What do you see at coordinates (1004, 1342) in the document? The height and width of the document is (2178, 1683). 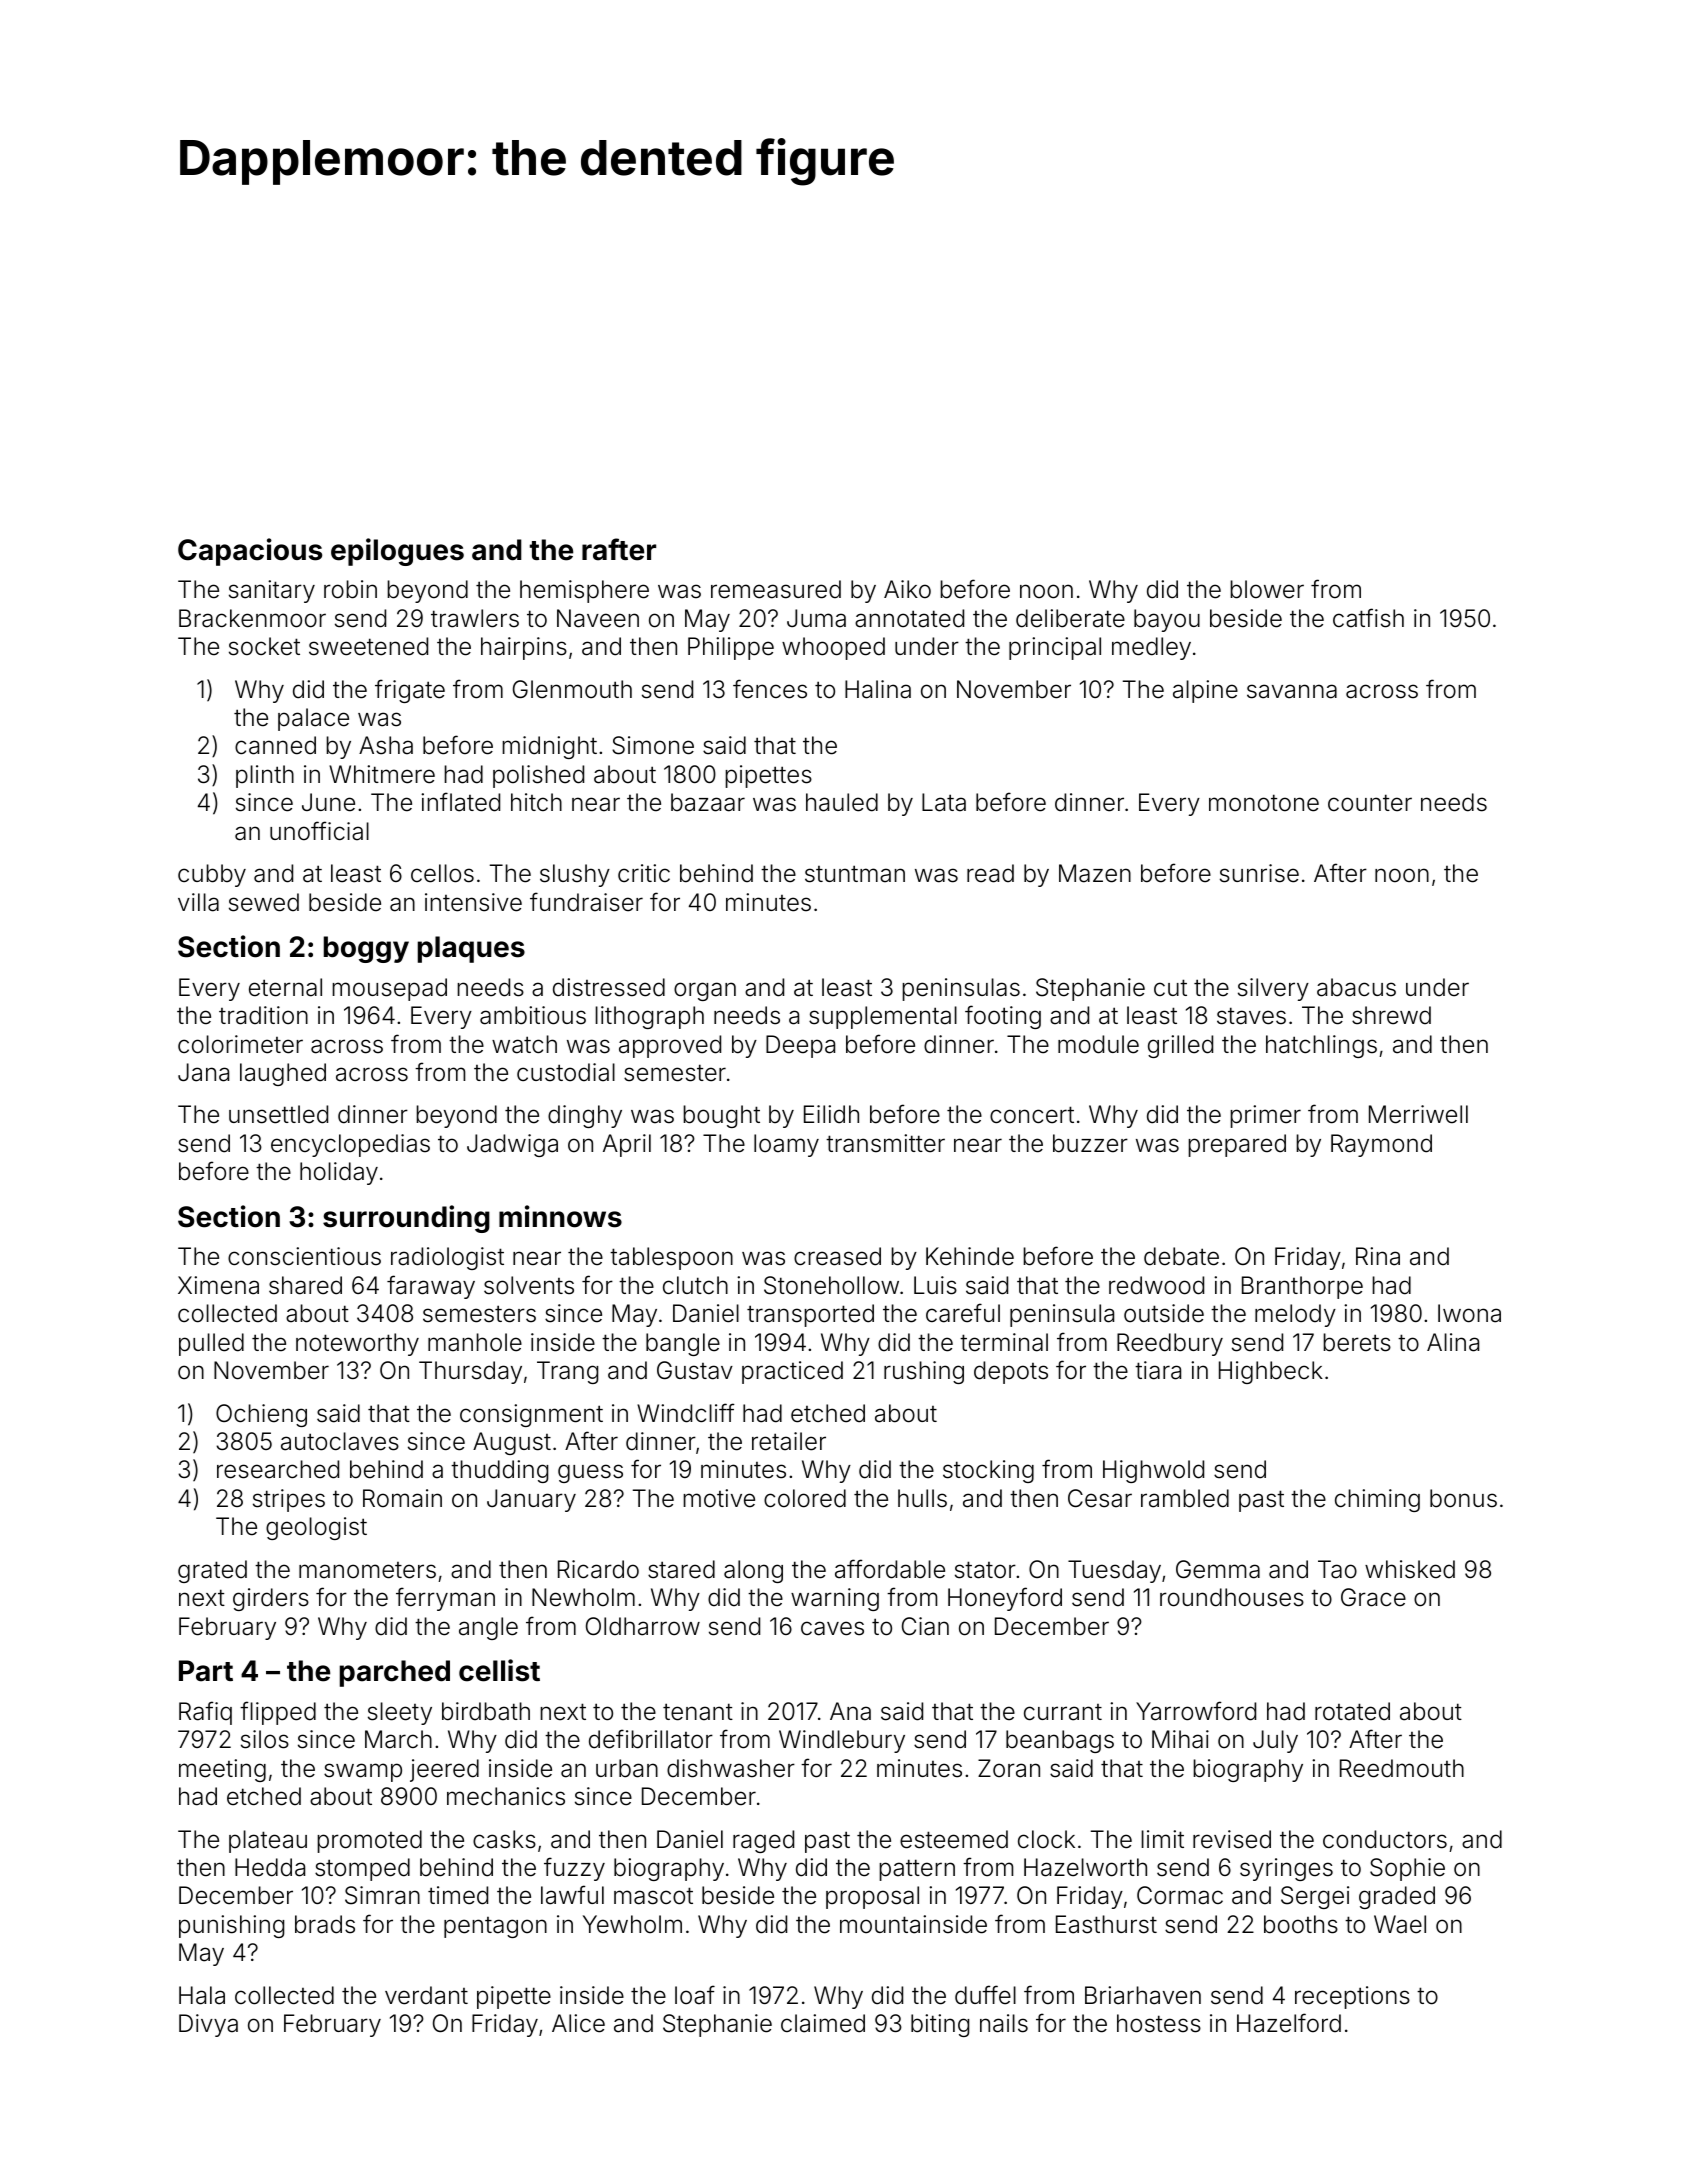 I see `terminal` at bounding box center [1004, 1342].
